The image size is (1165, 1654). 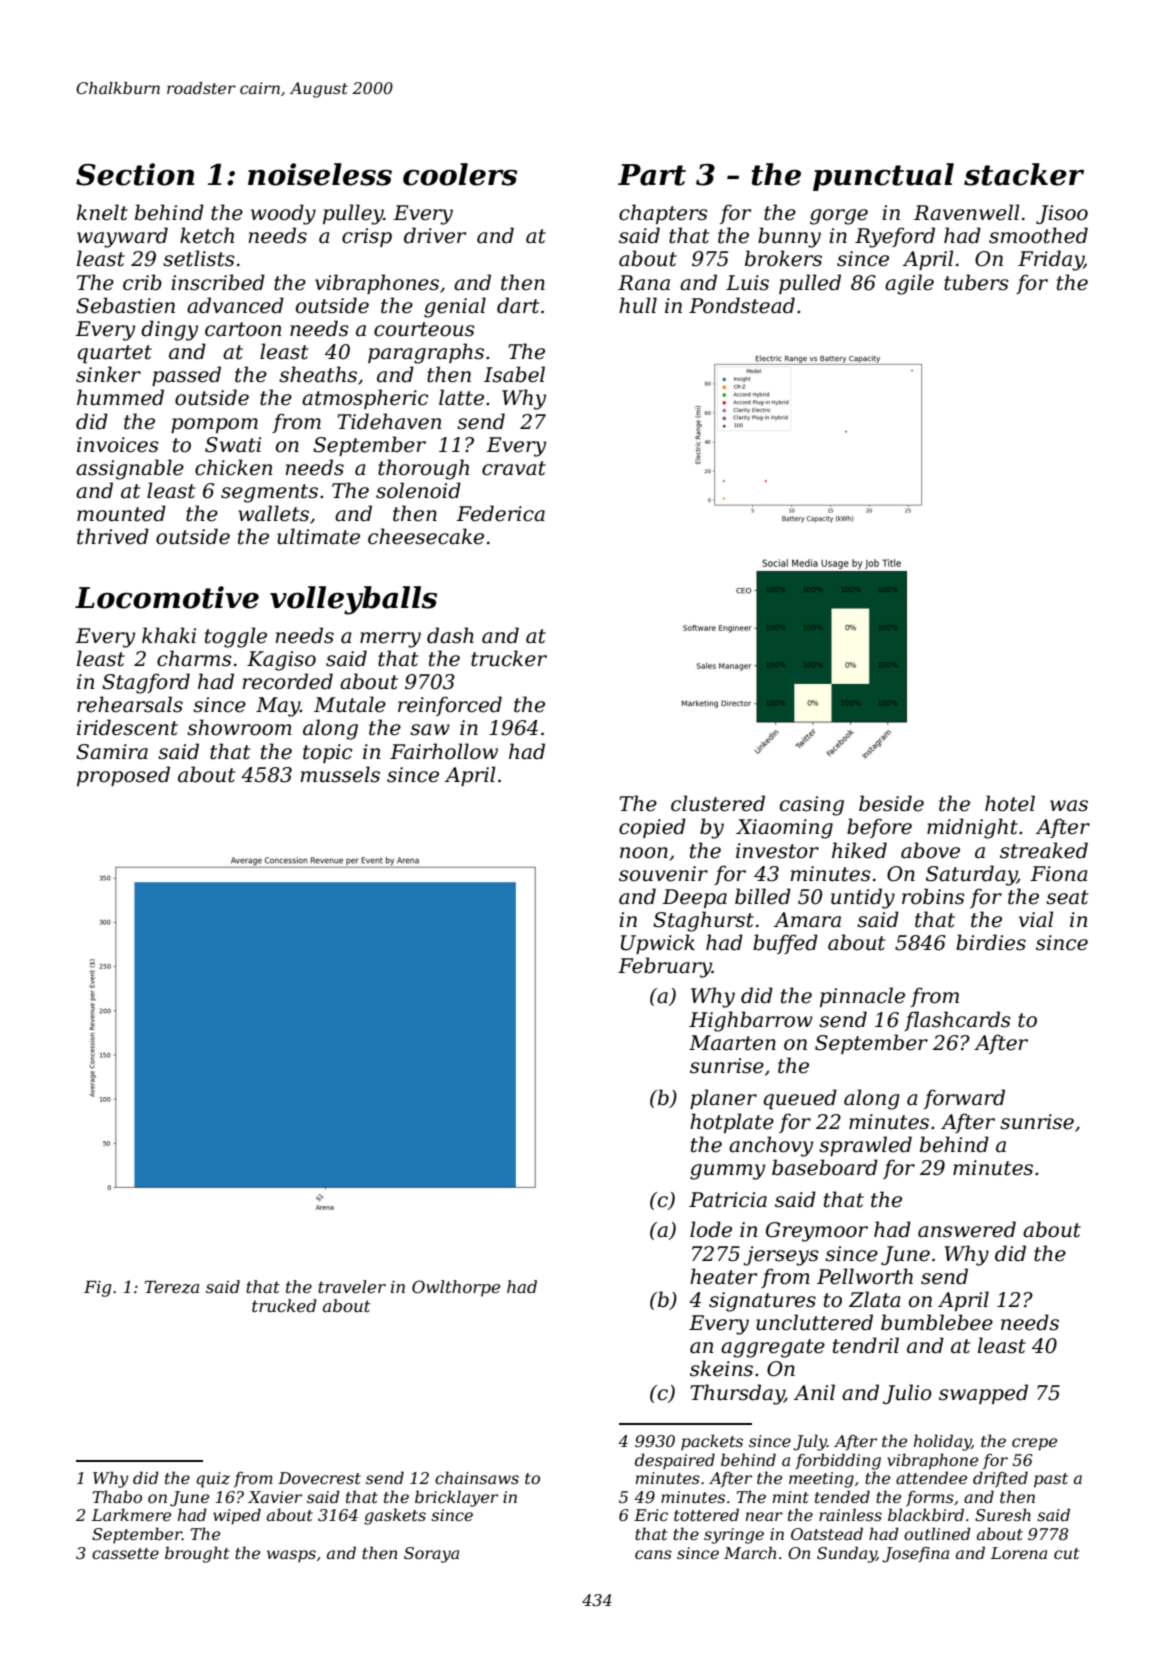 What do you see at coordinates (810, 284) in the screenshot?
I see `pulled` at bounding box center [810, 284].
